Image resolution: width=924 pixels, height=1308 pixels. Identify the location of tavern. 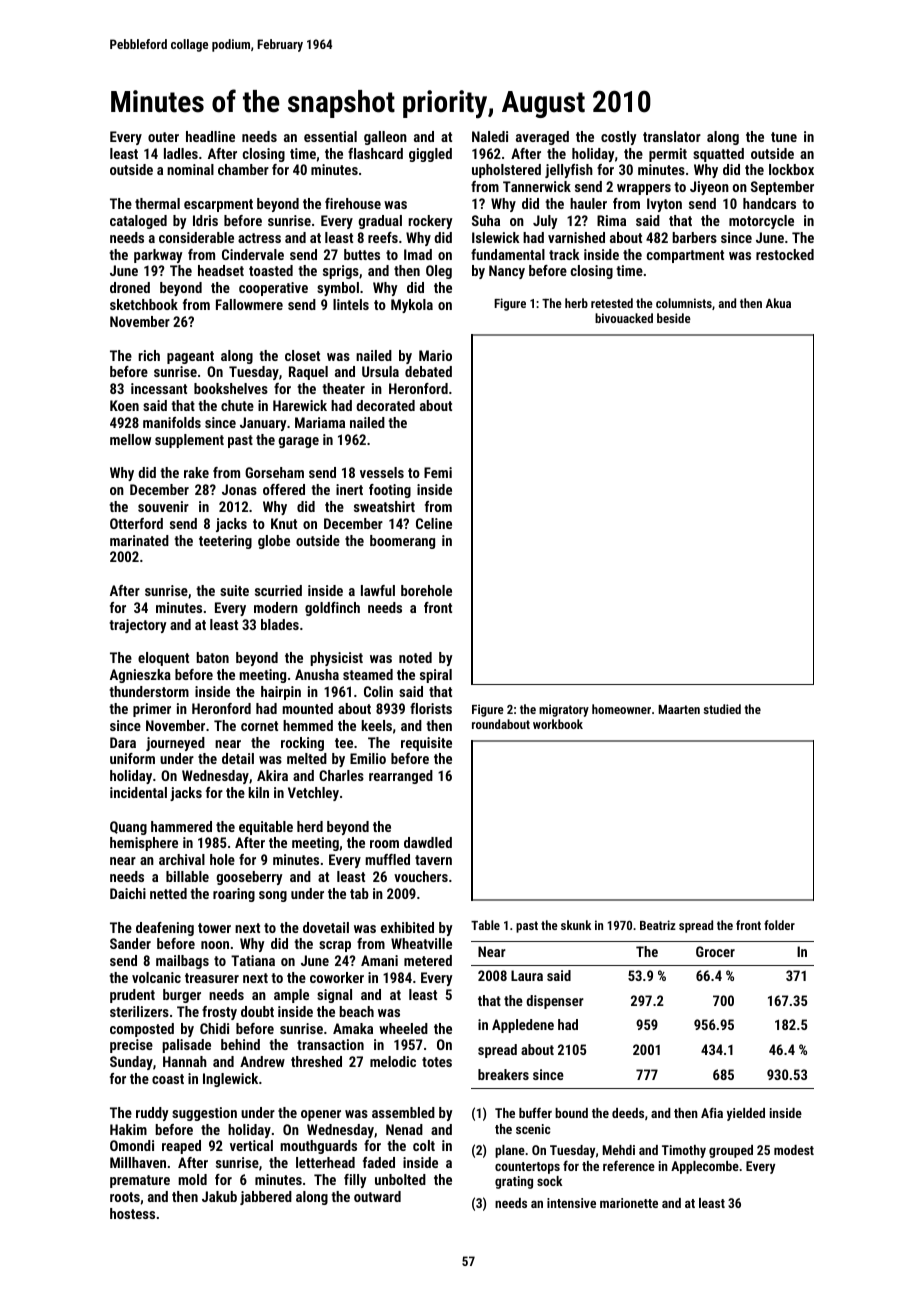
(433, 860).
